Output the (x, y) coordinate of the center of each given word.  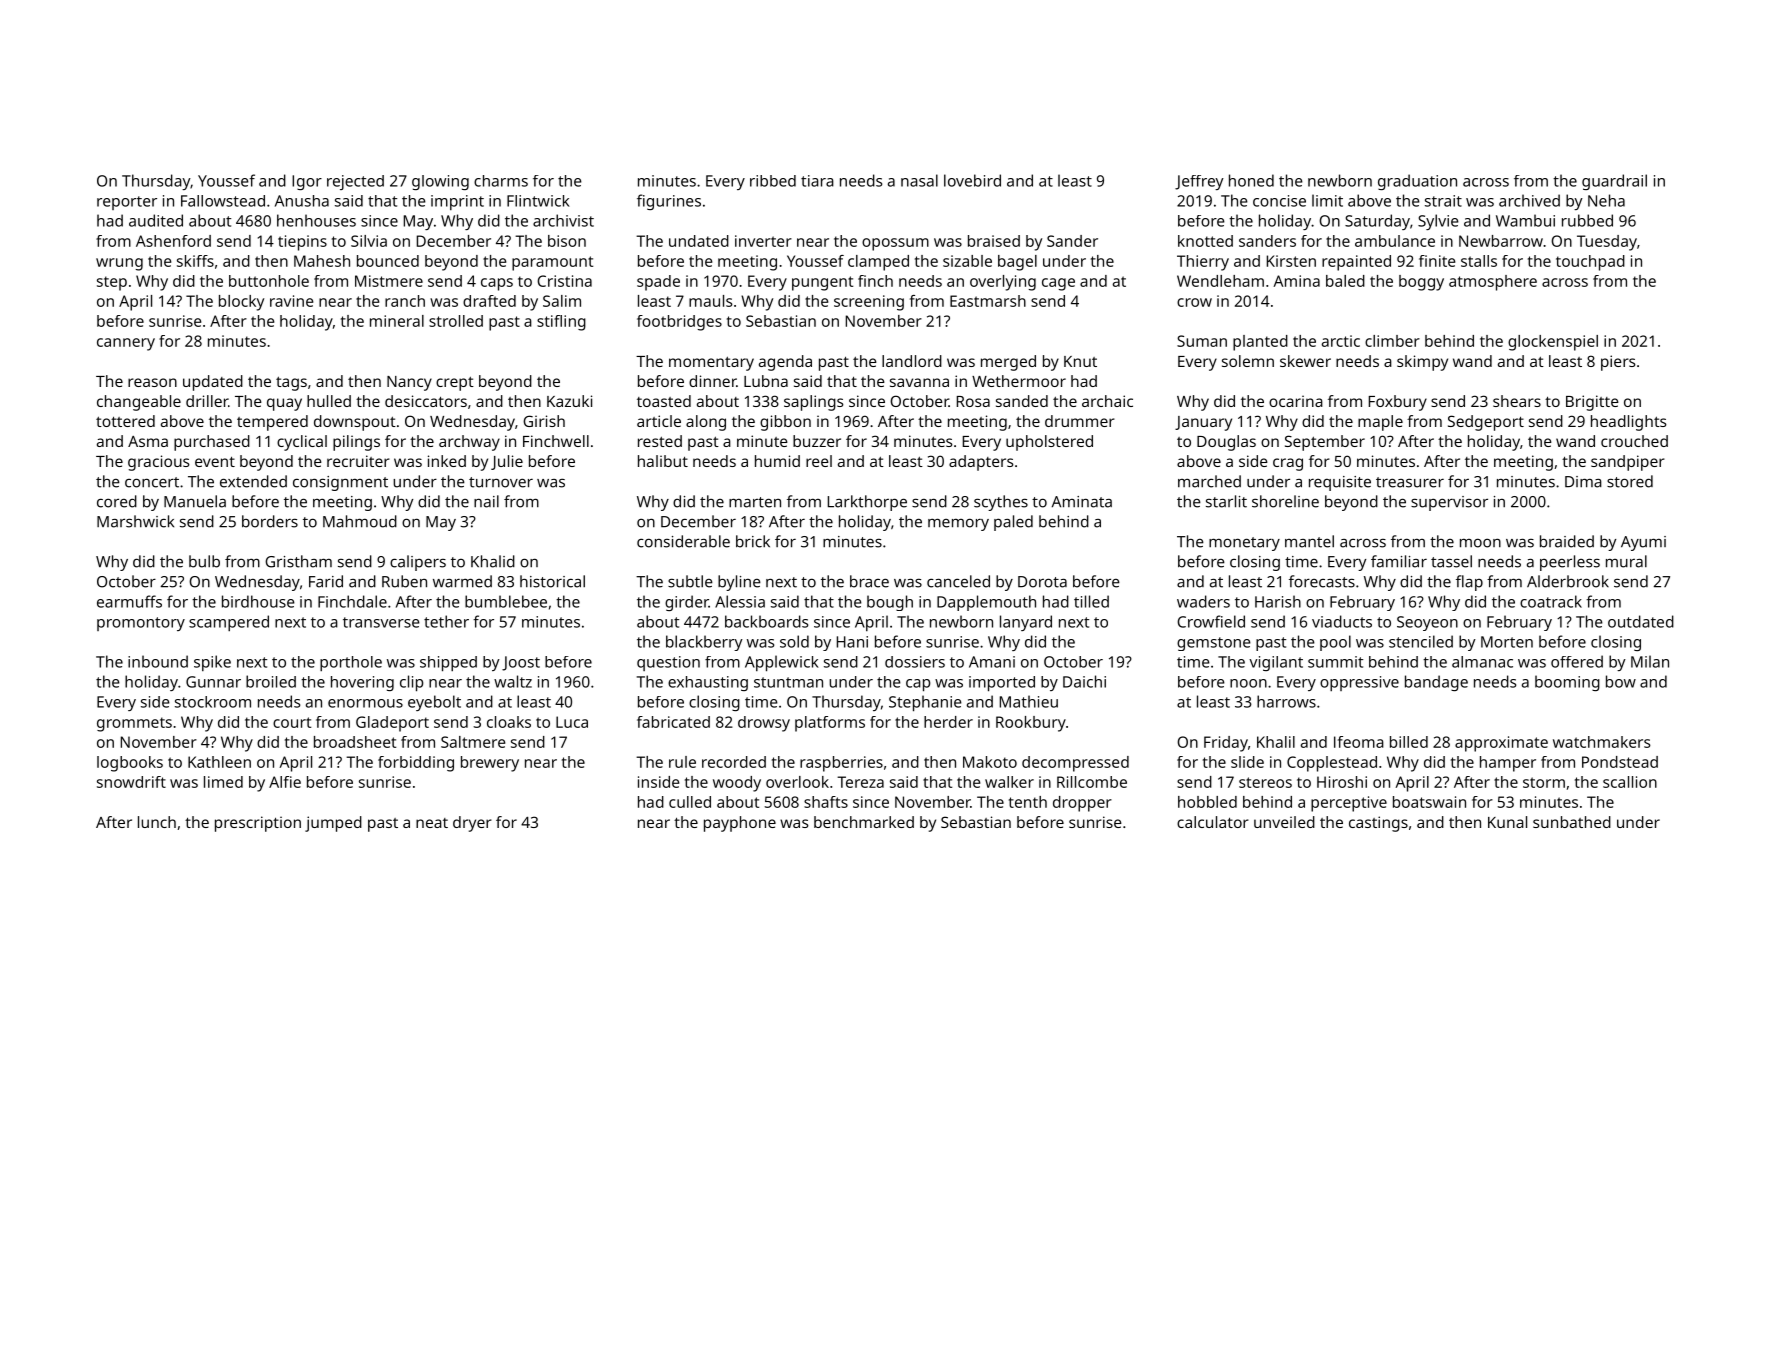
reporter (127, 203)
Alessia (740, 601)
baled (1345, 281)
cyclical (302, 443)
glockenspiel (1553, 343)
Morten (1507, 642)
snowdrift (131, 782)
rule (682, 762)
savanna (919, 382)
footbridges (679, 323)
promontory (141, 624)
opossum (895, 244)
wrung (119, 264)
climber (1392, 341)
